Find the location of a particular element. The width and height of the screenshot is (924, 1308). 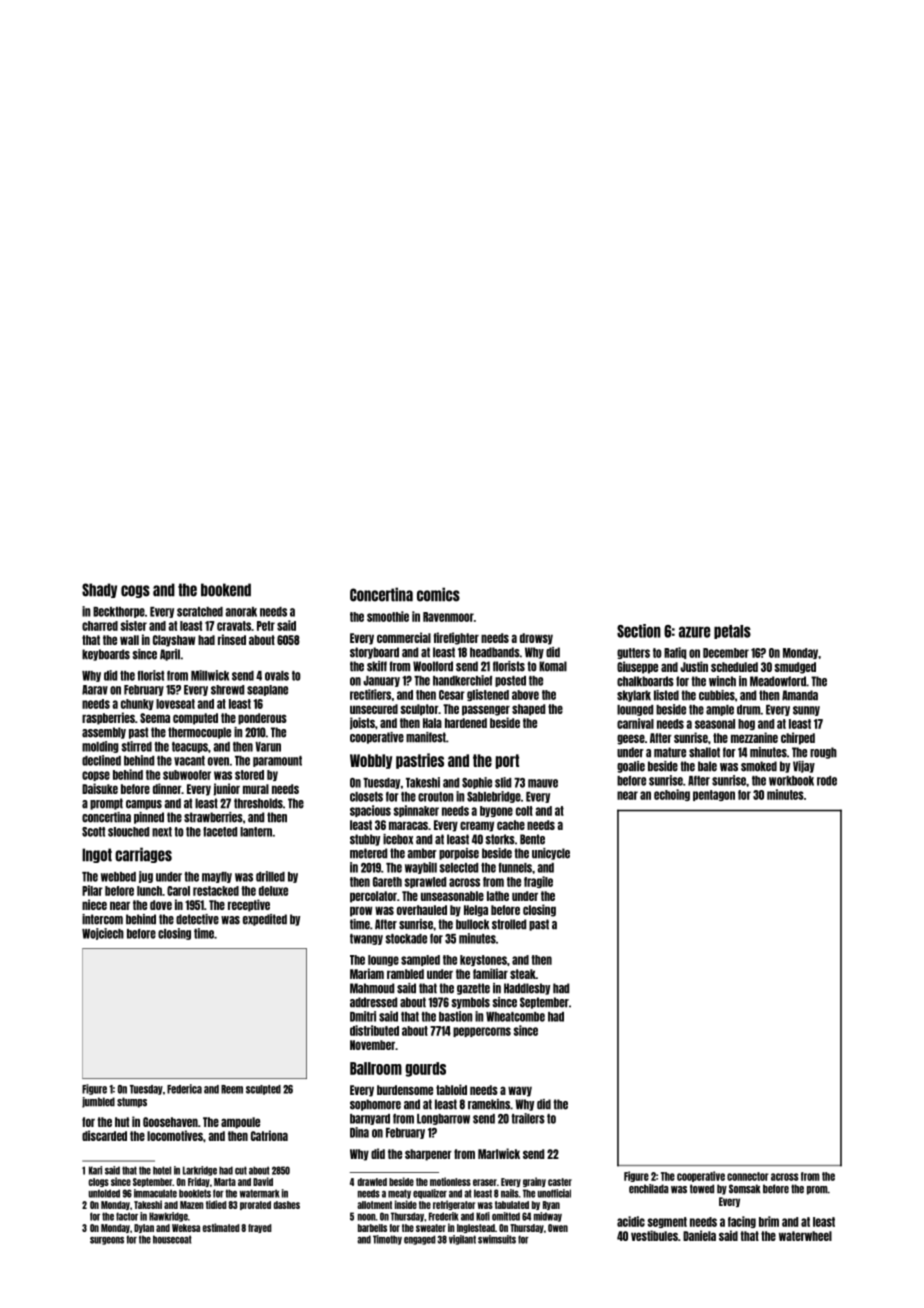

workbook is located at coordinates (791, 781).
